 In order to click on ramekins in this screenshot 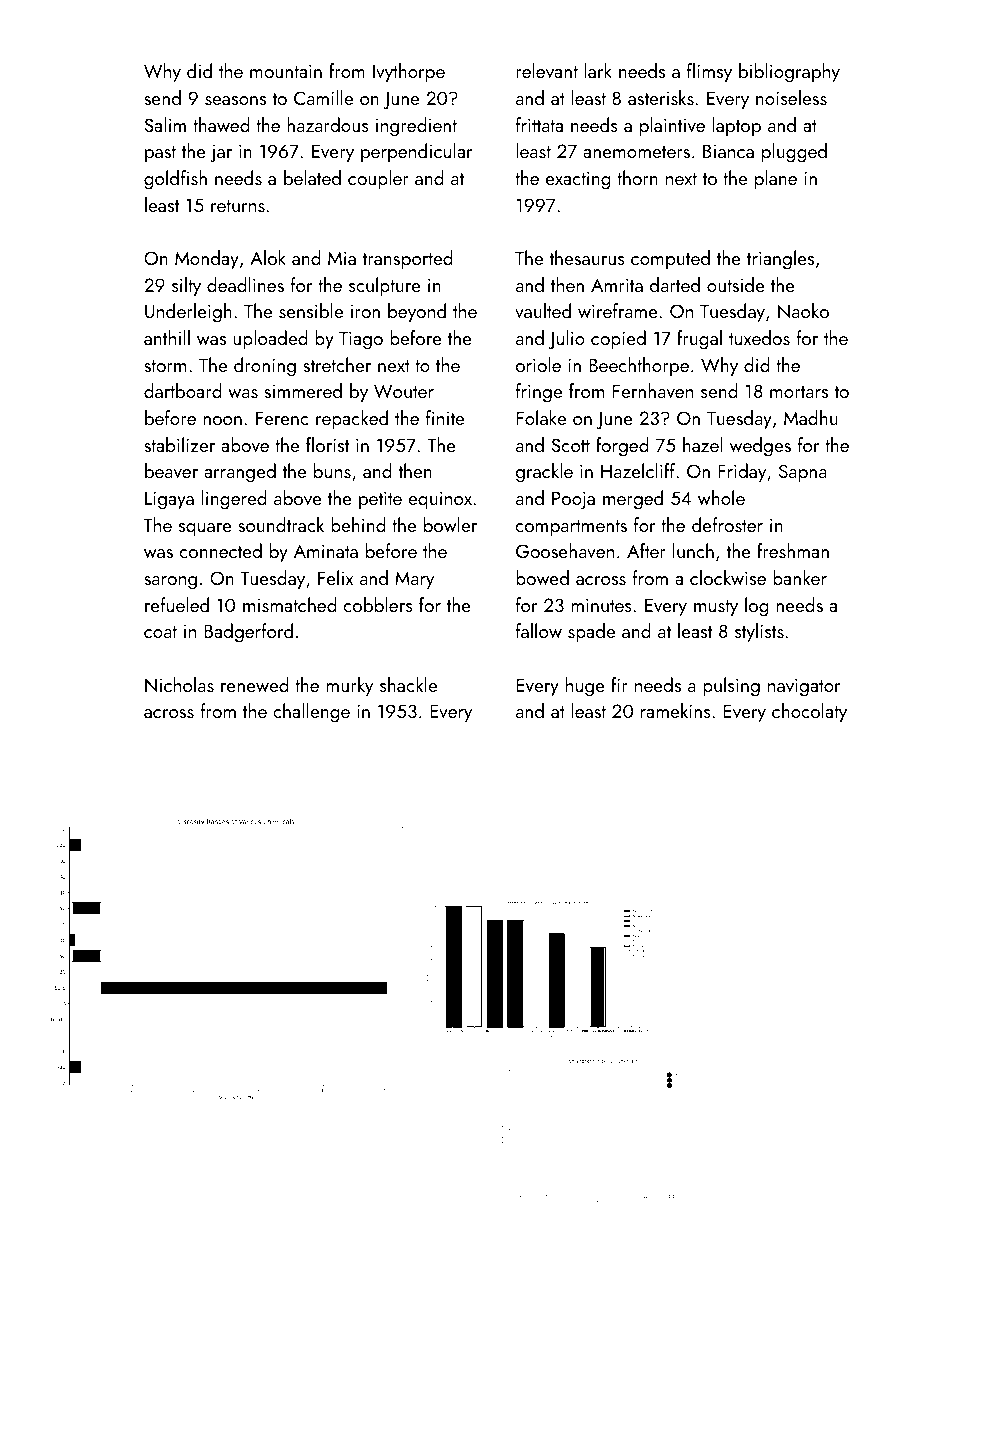, I will do `click(676, 710)`.
